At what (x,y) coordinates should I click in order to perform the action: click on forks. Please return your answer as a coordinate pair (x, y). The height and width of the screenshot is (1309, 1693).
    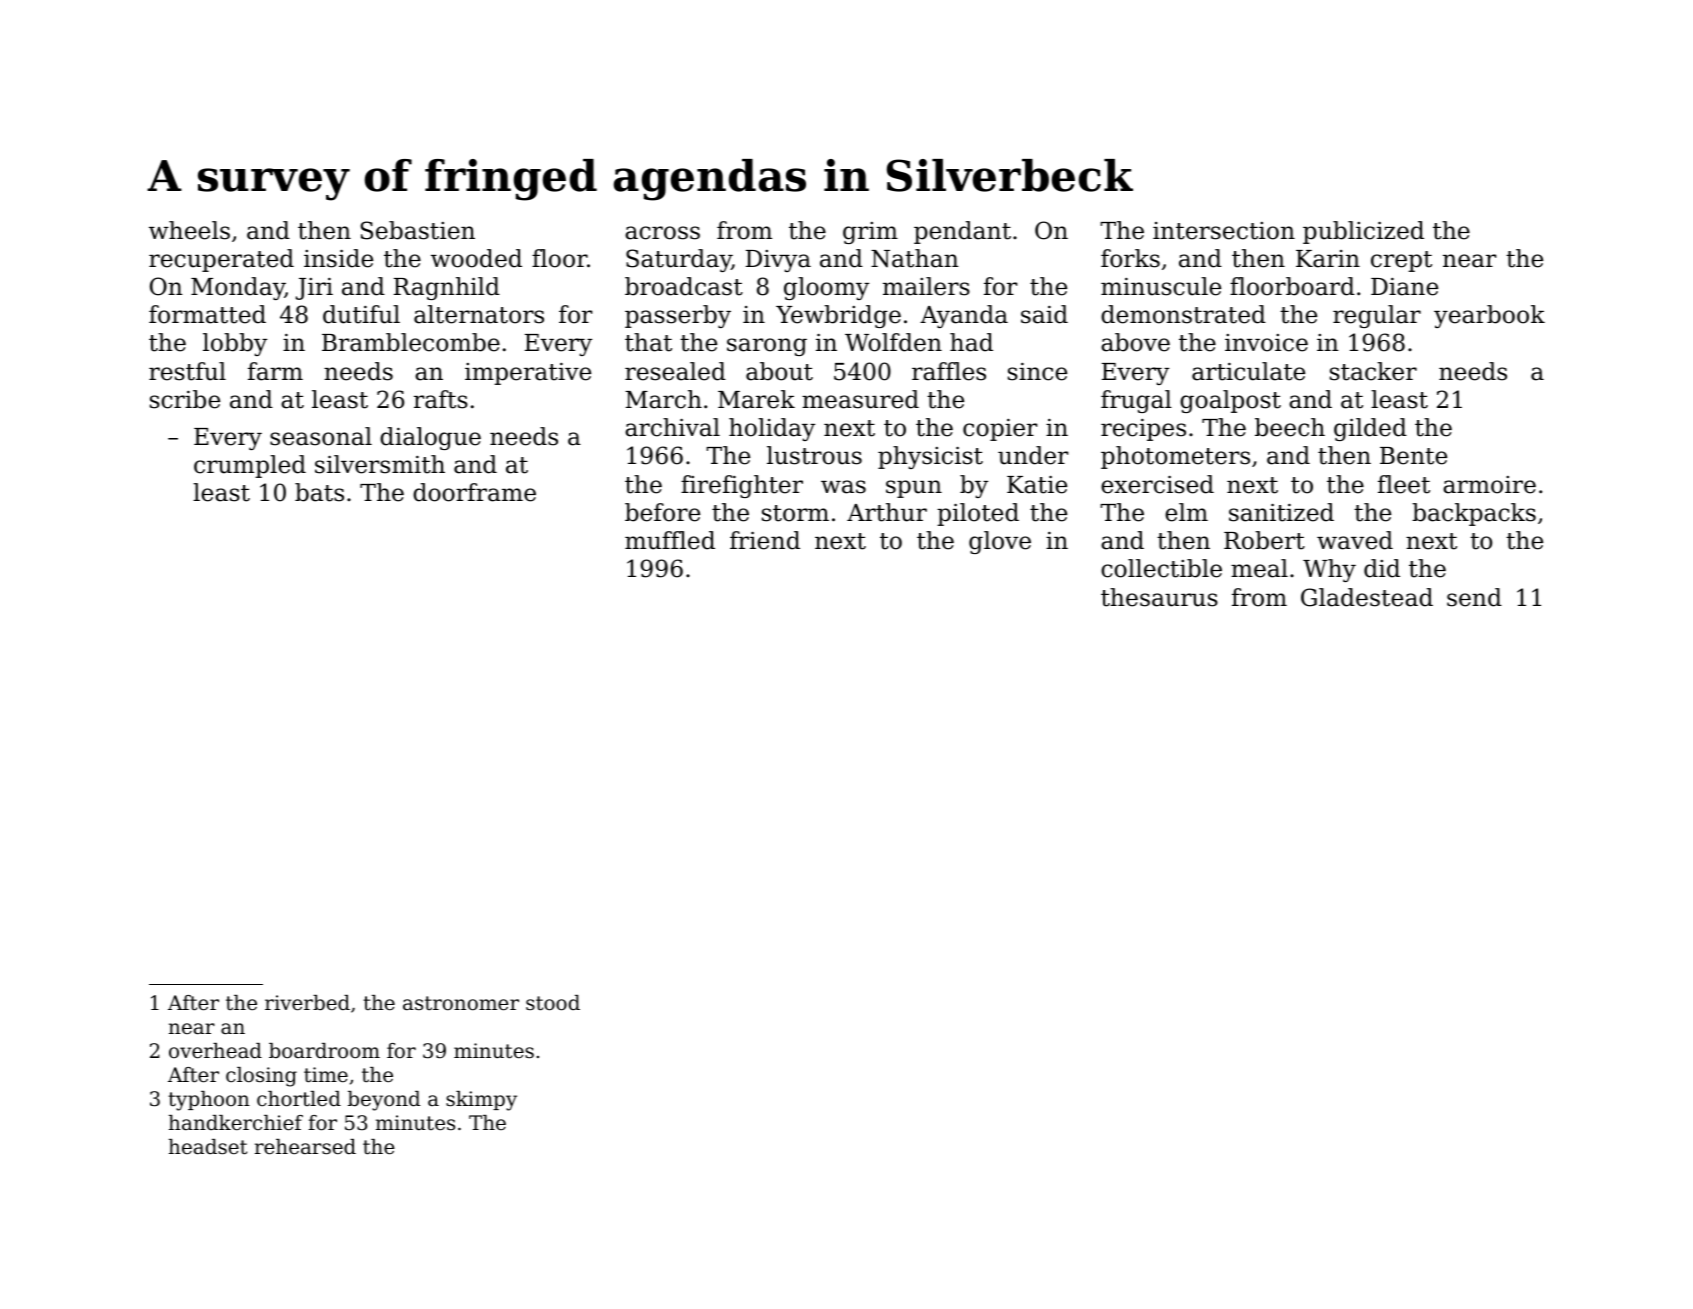
    Looking at the image, I should click on (1130, 258).
